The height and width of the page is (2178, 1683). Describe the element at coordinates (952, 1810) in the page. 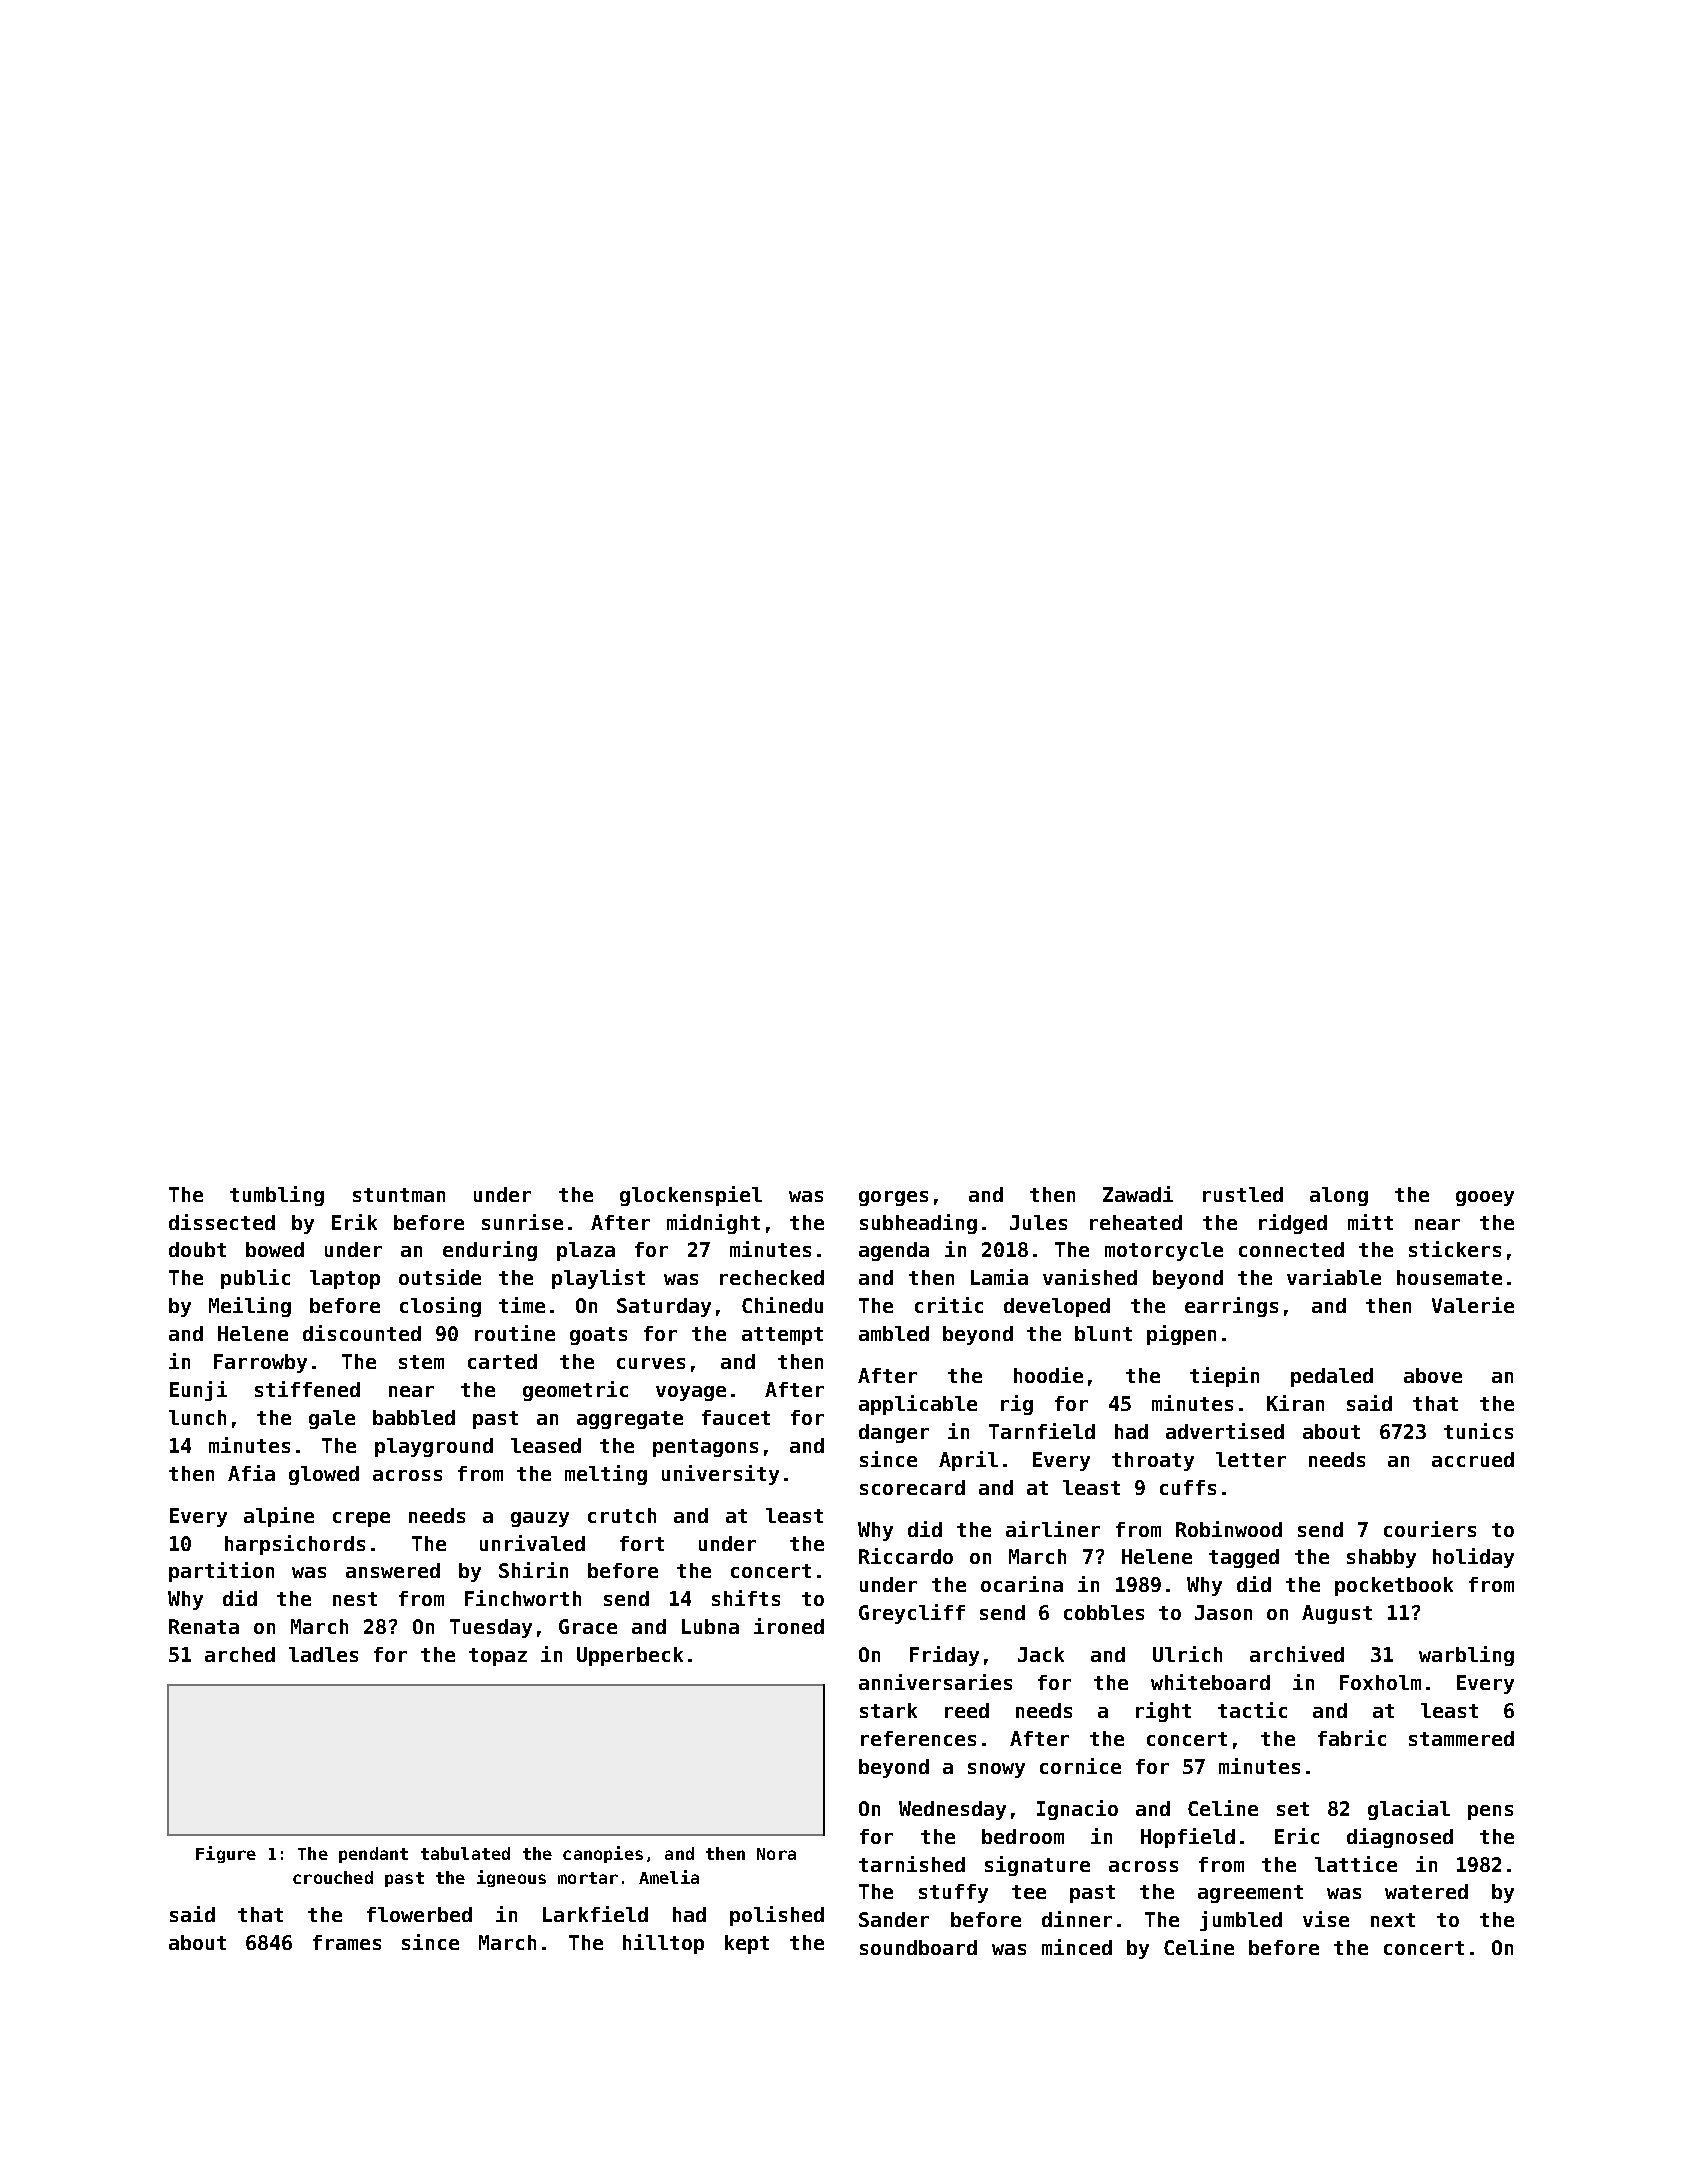

I see `Wednesday` at that location.
